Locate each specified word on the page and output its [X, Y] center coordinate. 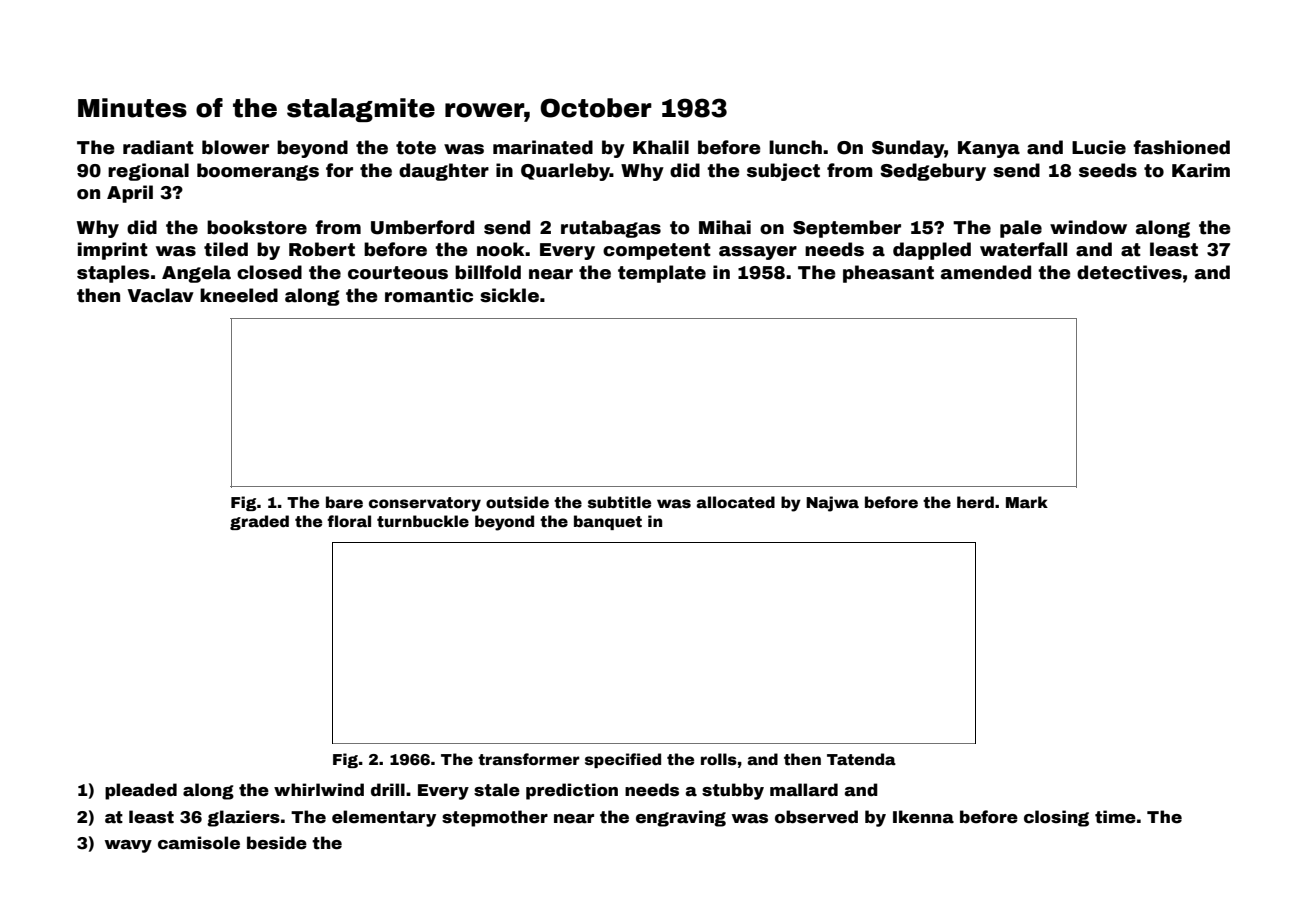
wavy [128, 846]
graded [259, 522]
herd [975, 502]
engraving [681, 818]
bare [344, 502]
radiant [158, 147]
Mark [1027, 502]
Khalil [661, 147]
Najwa [832, 504]
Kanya [989, 149]
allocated [735, 502]
